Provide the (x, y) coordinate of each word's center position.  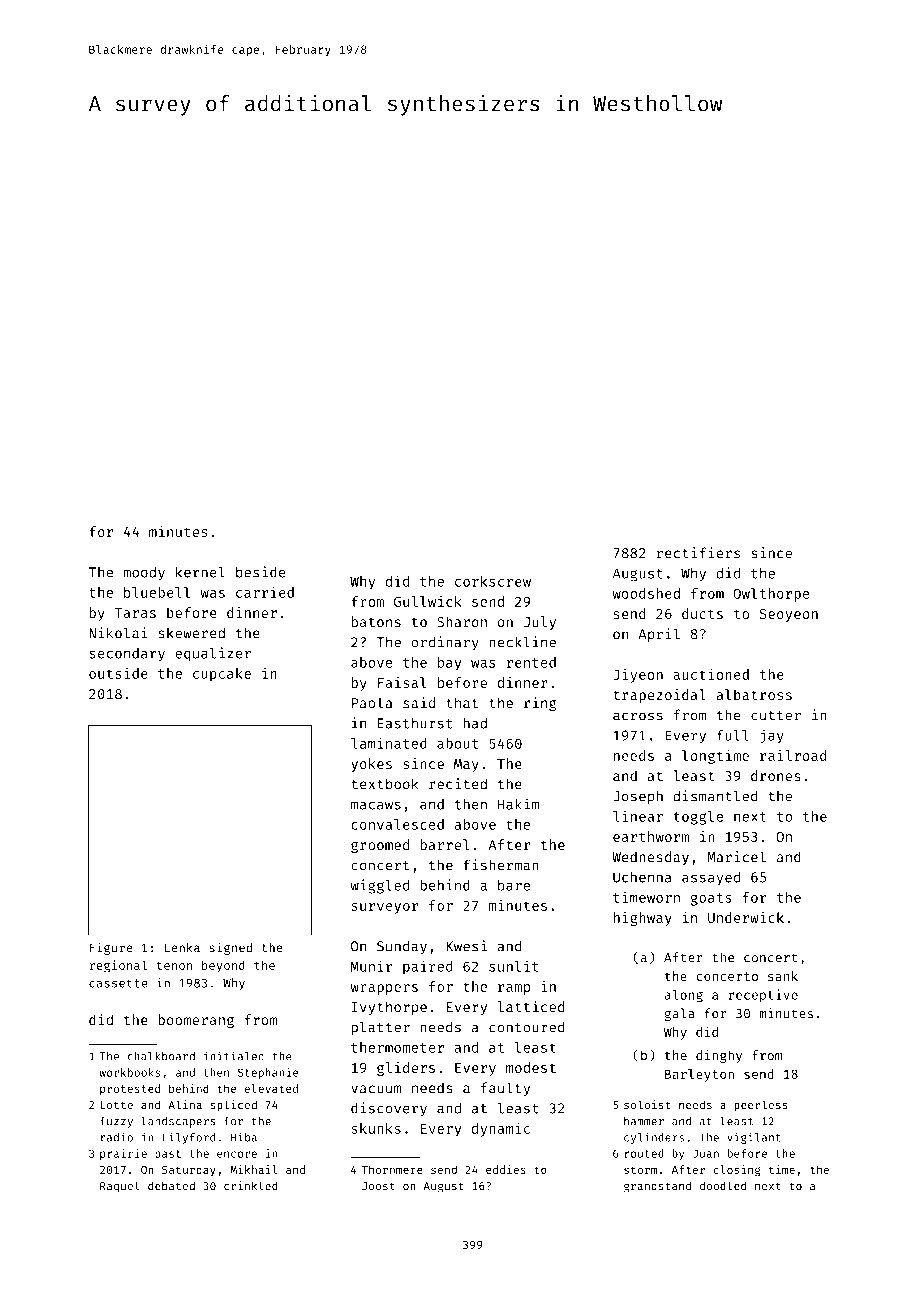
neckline (522, 642)
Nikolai (118, 633)
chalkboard (161, 1056)
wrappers (384, 989)
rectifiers (698, 553)
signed (230, 948)
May (466, 765)
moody (144, 574)
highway (642, 919)
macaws (376, 805)
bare (514, 885)
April (659, 635)
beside (261, 572)
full (733, 735)
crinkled (251, 1185)
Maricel (736, 857)
